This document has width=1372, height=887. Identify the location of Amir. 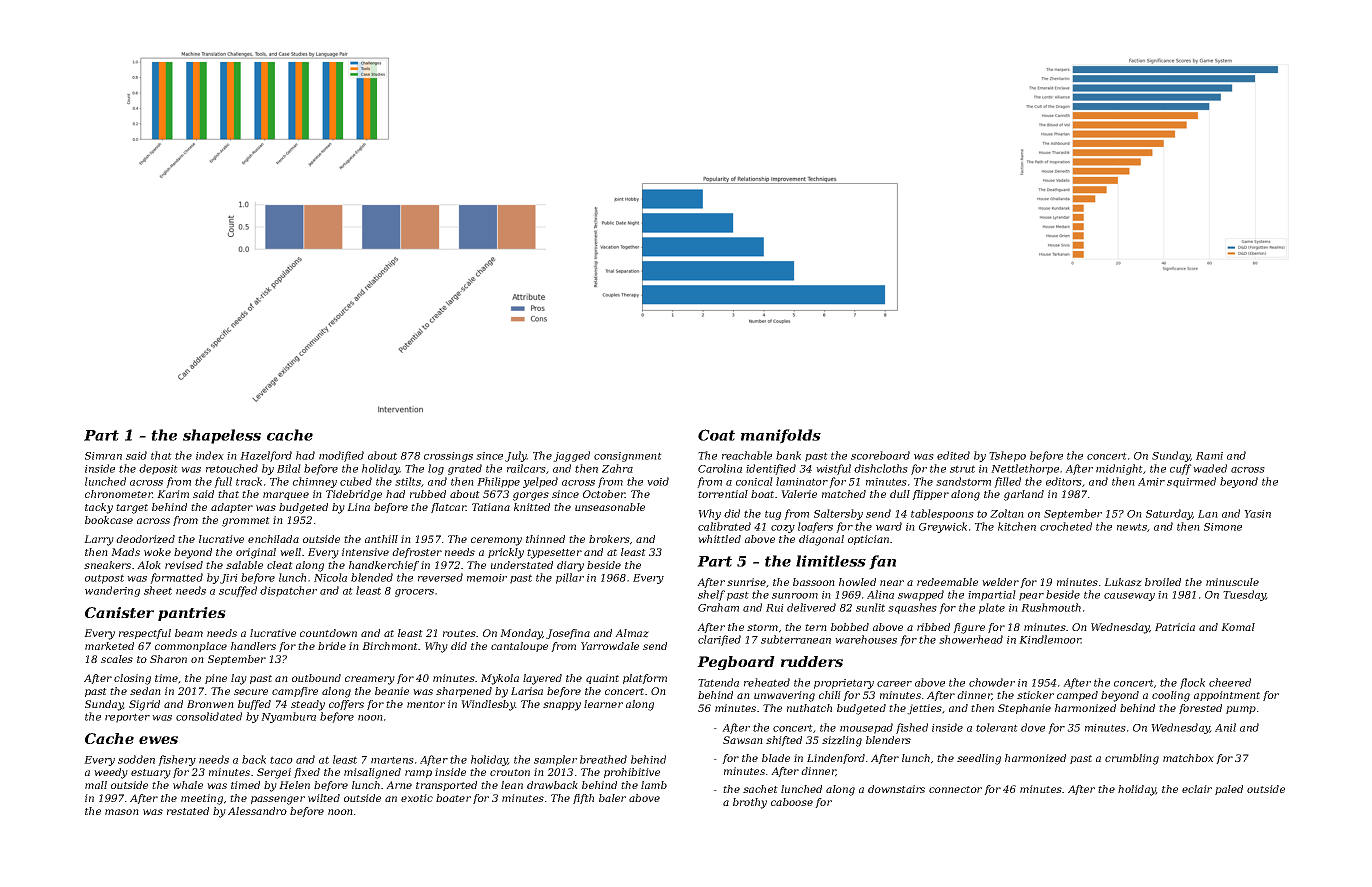
(1151, 482).
